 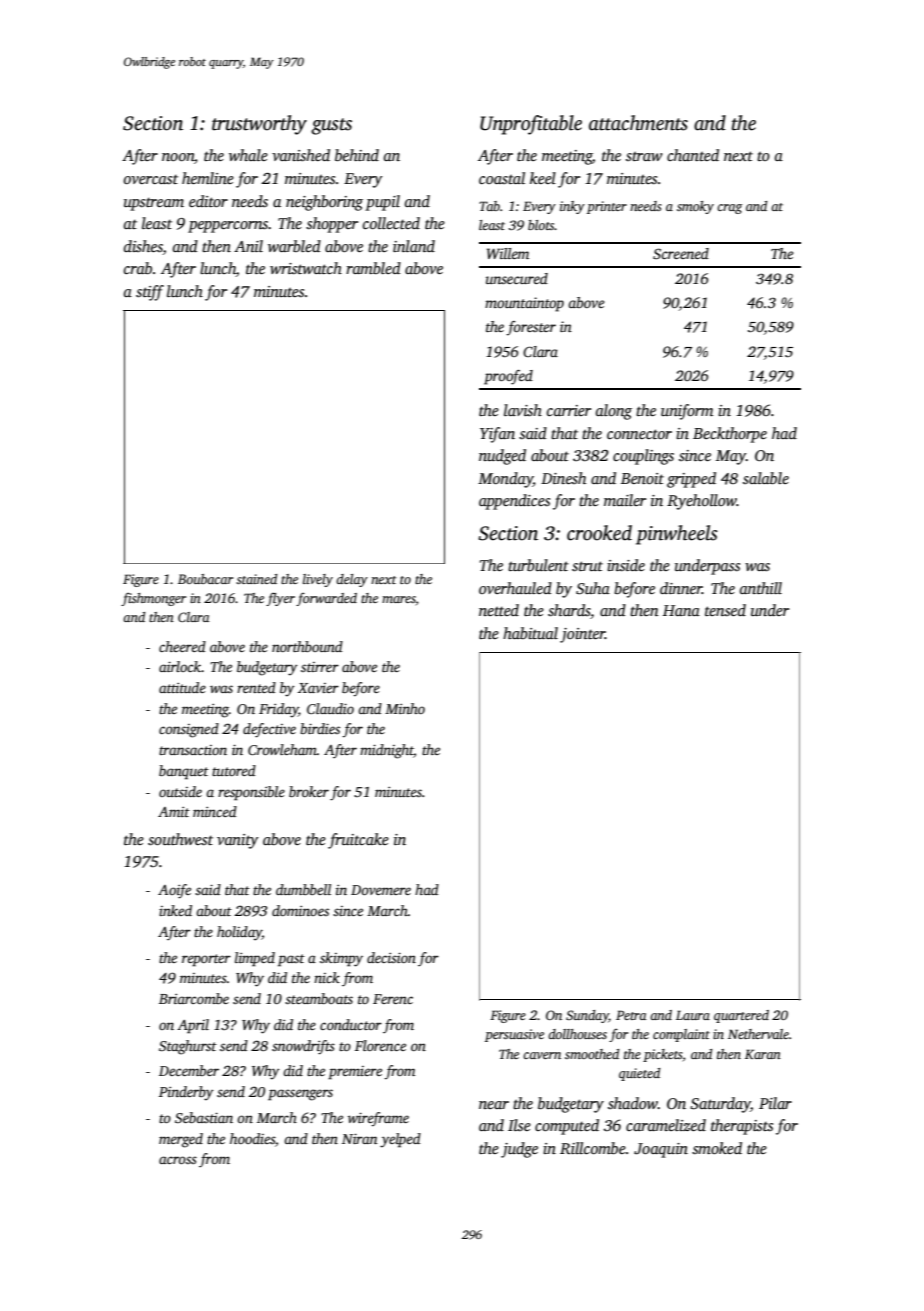 I want to click on neighboring, so click(x=324, y=203).
